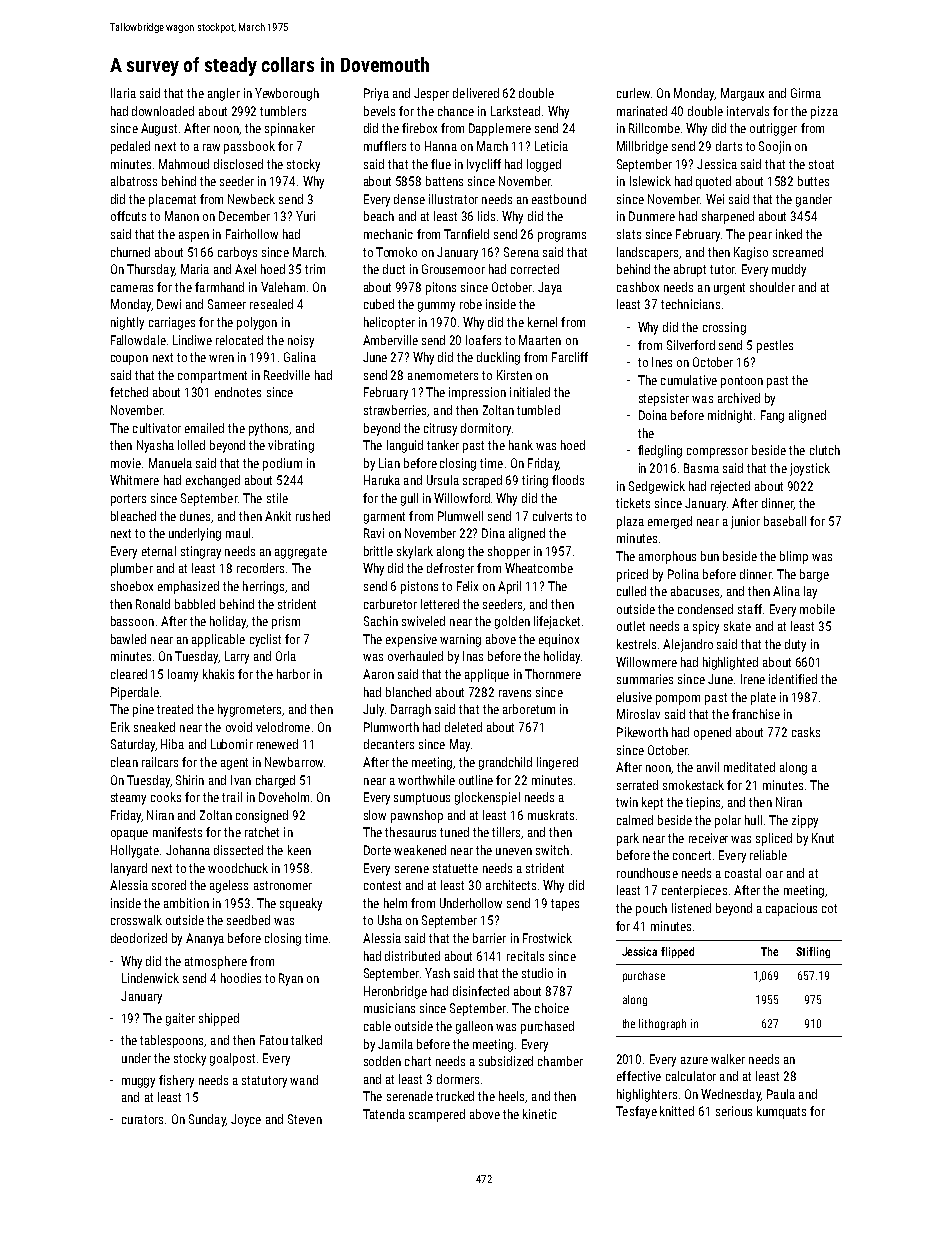 The height and width of the image is (1233, 952). I want to click on prism, so click(286, 622).
